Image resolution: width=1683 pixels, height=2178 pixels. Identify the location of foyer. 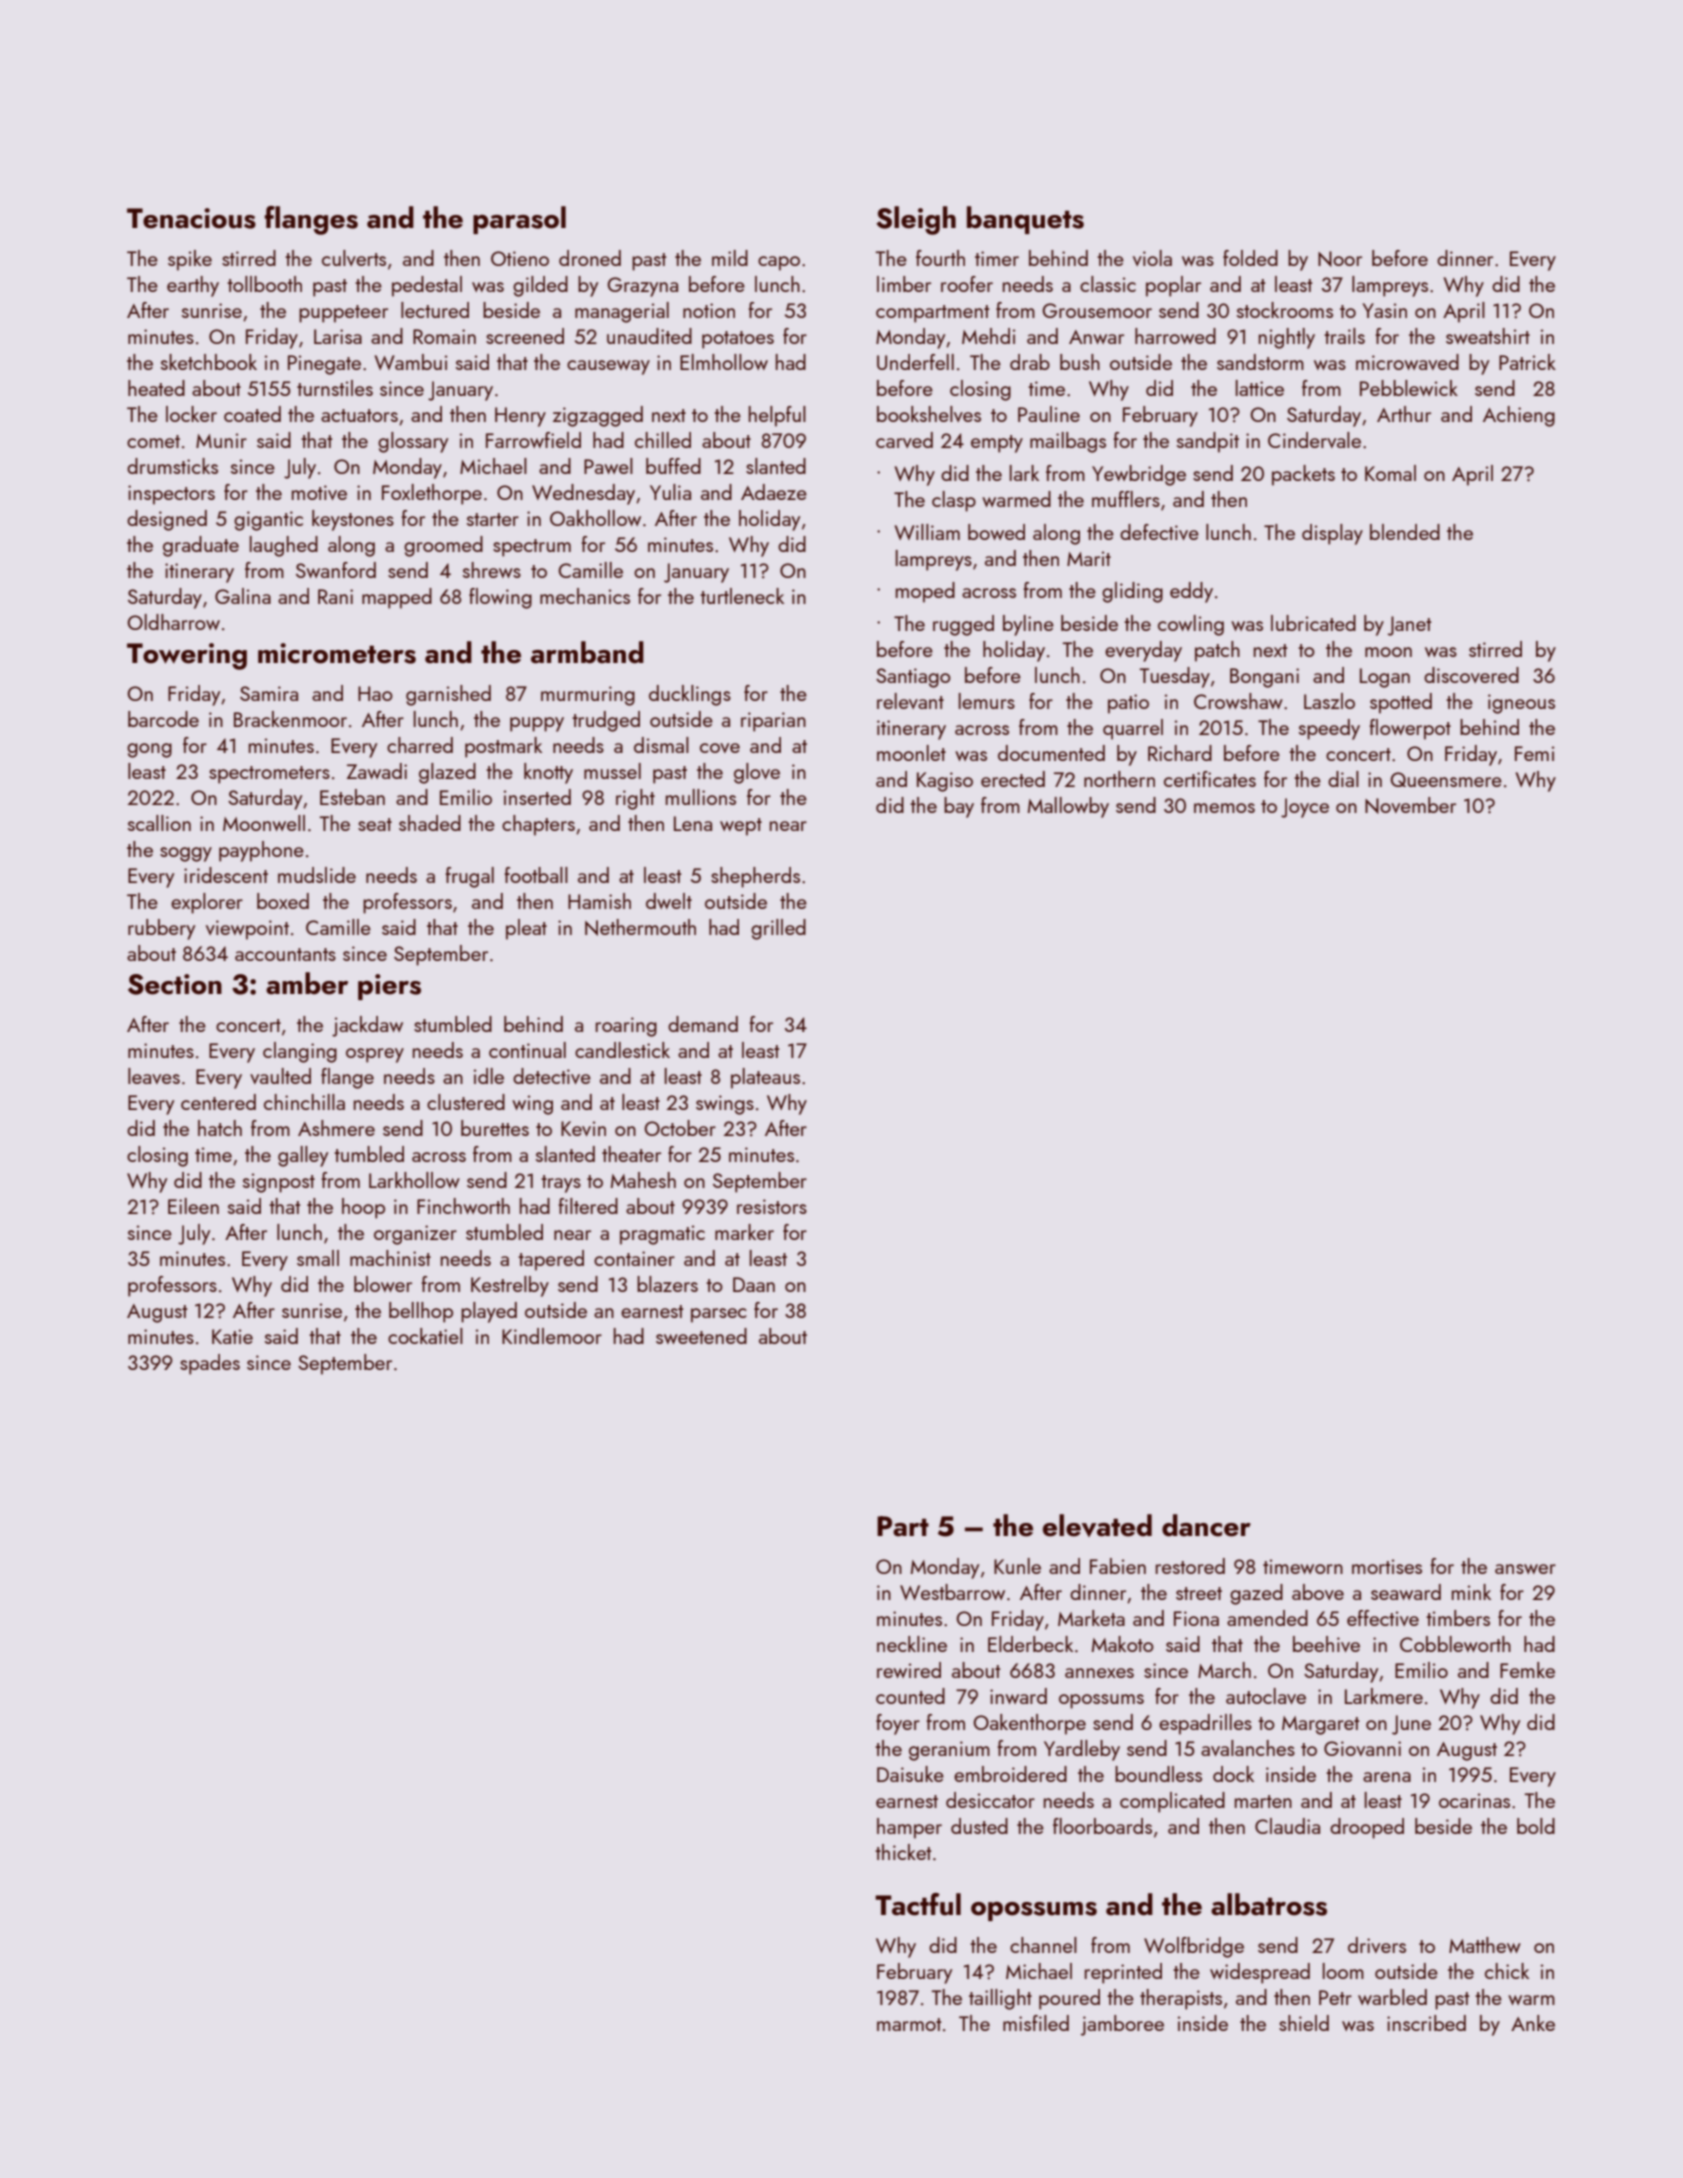
(898, 1724).
